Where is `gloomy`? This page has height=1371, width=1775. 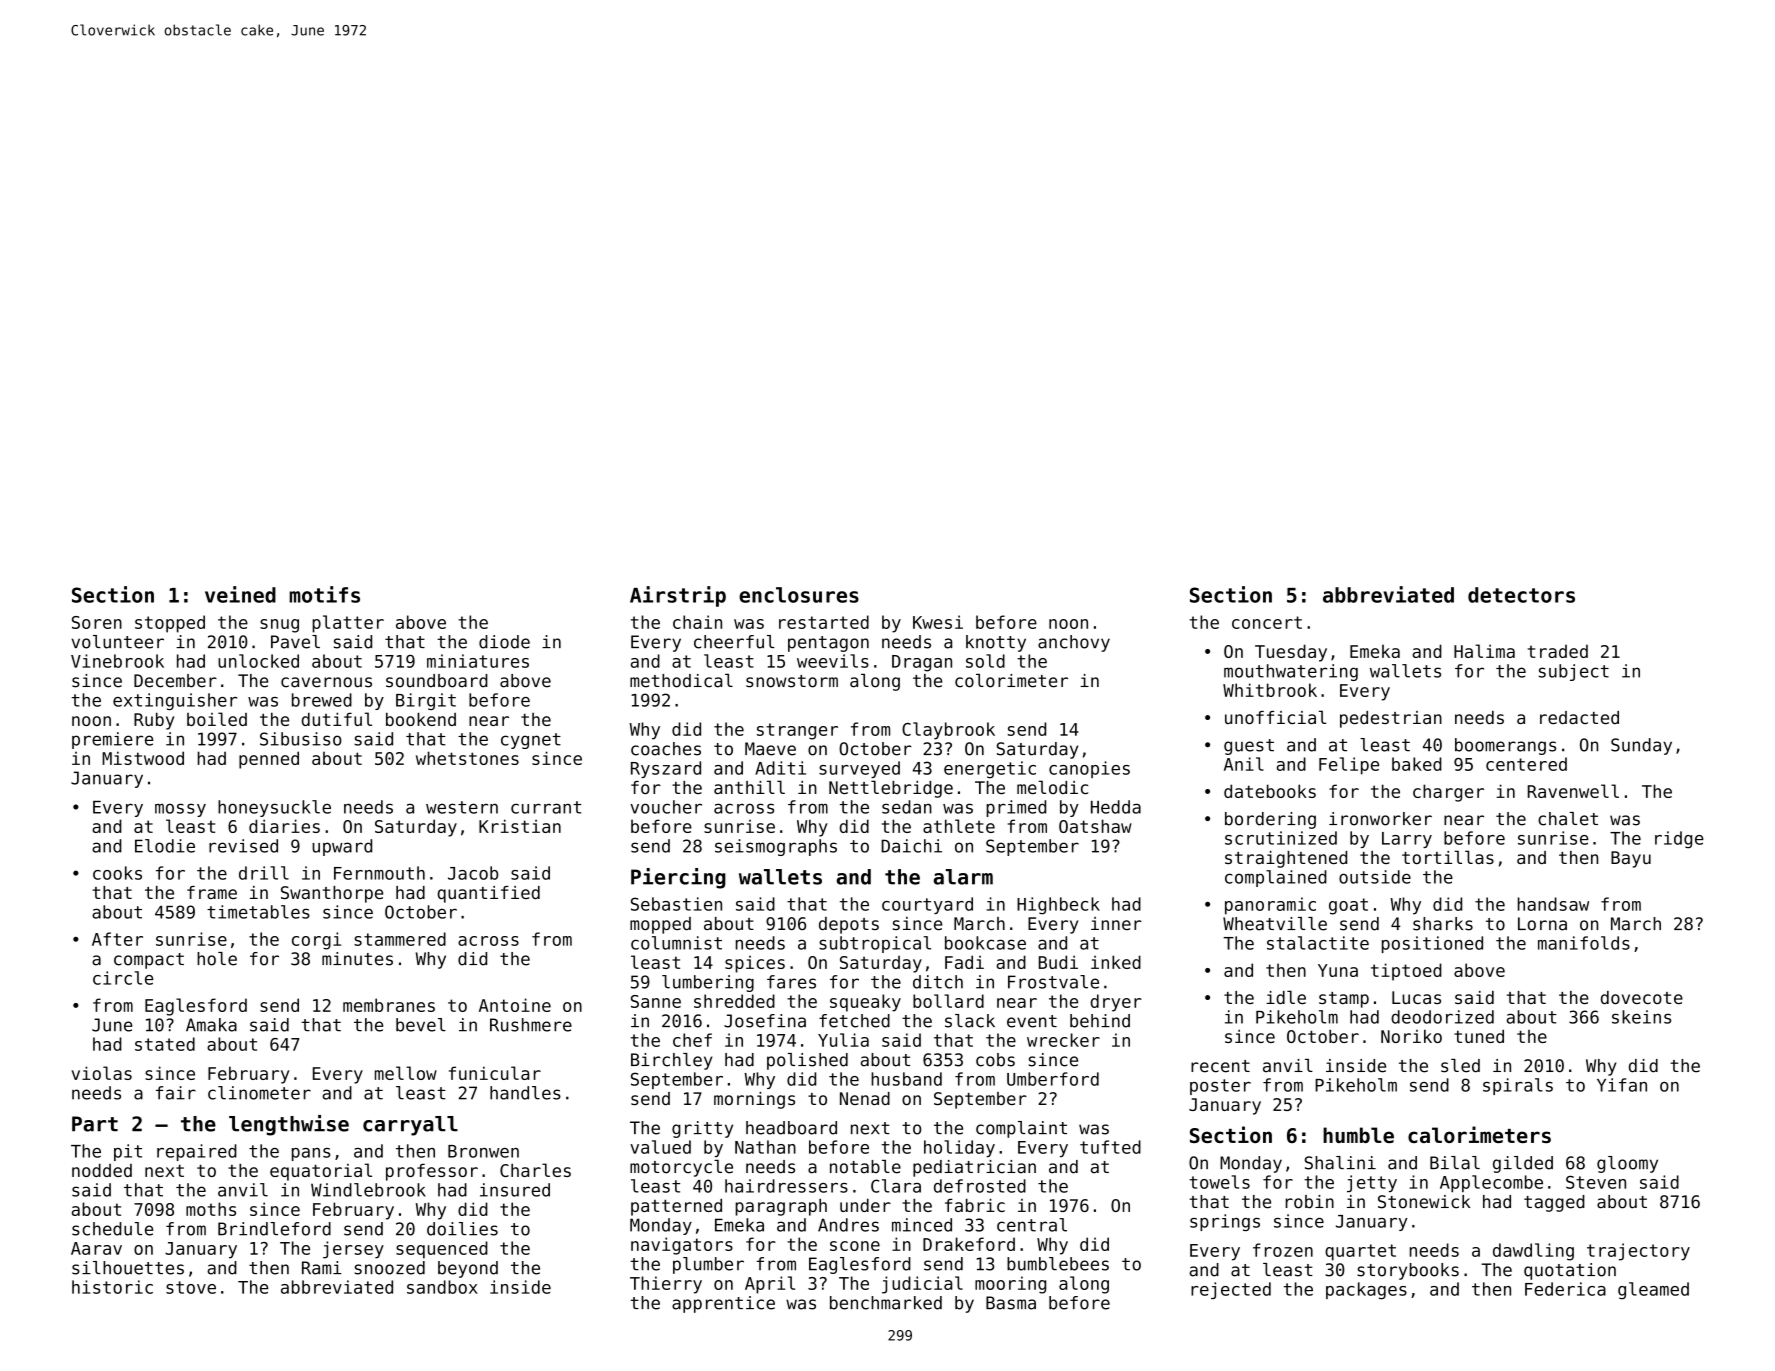 gloomy is located at coordinates (1627, 1164).
